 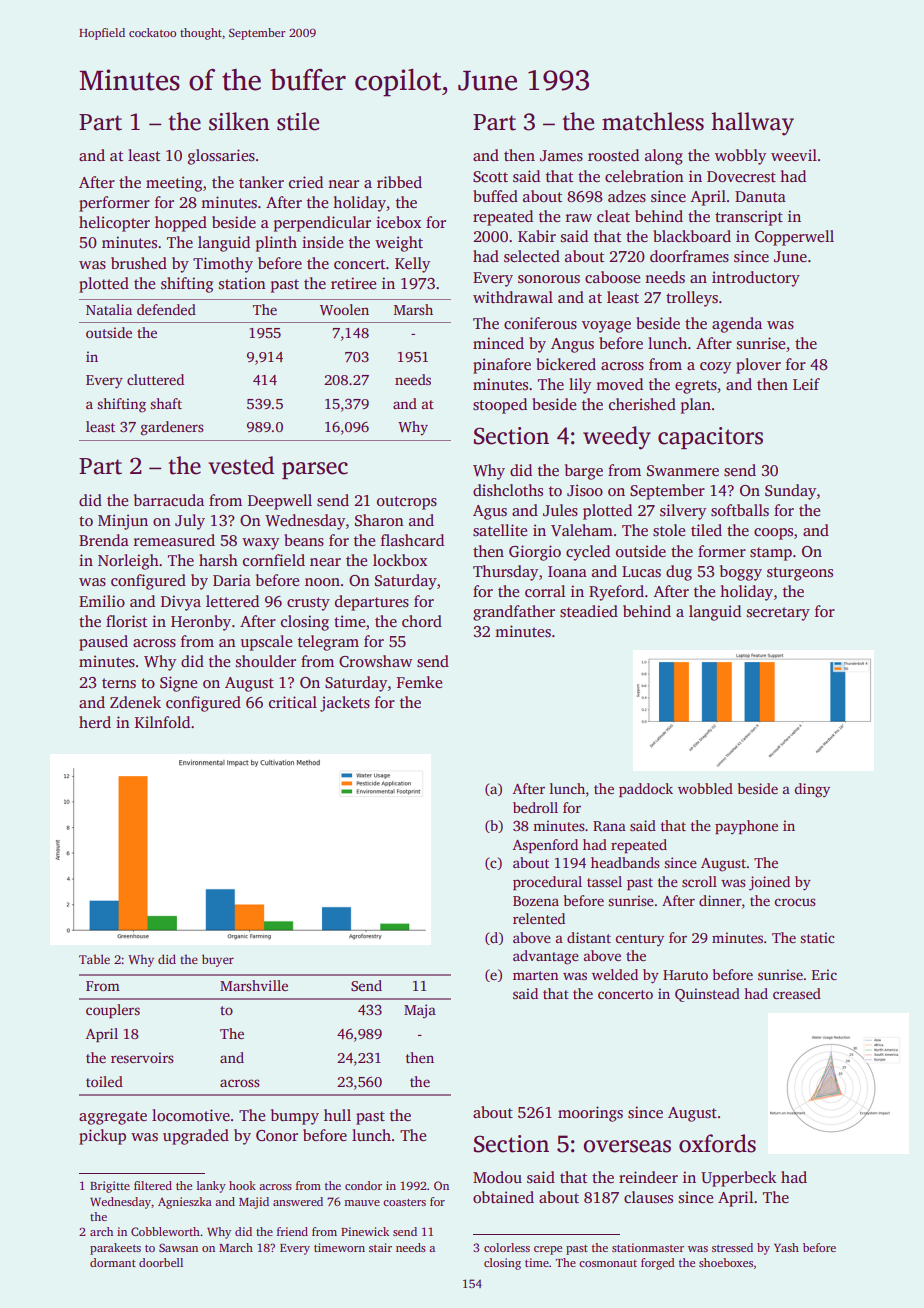 What do you see at coordinates (706, 530) in the screenshot?
I see `tiled` at bounding box center [706, 530].
